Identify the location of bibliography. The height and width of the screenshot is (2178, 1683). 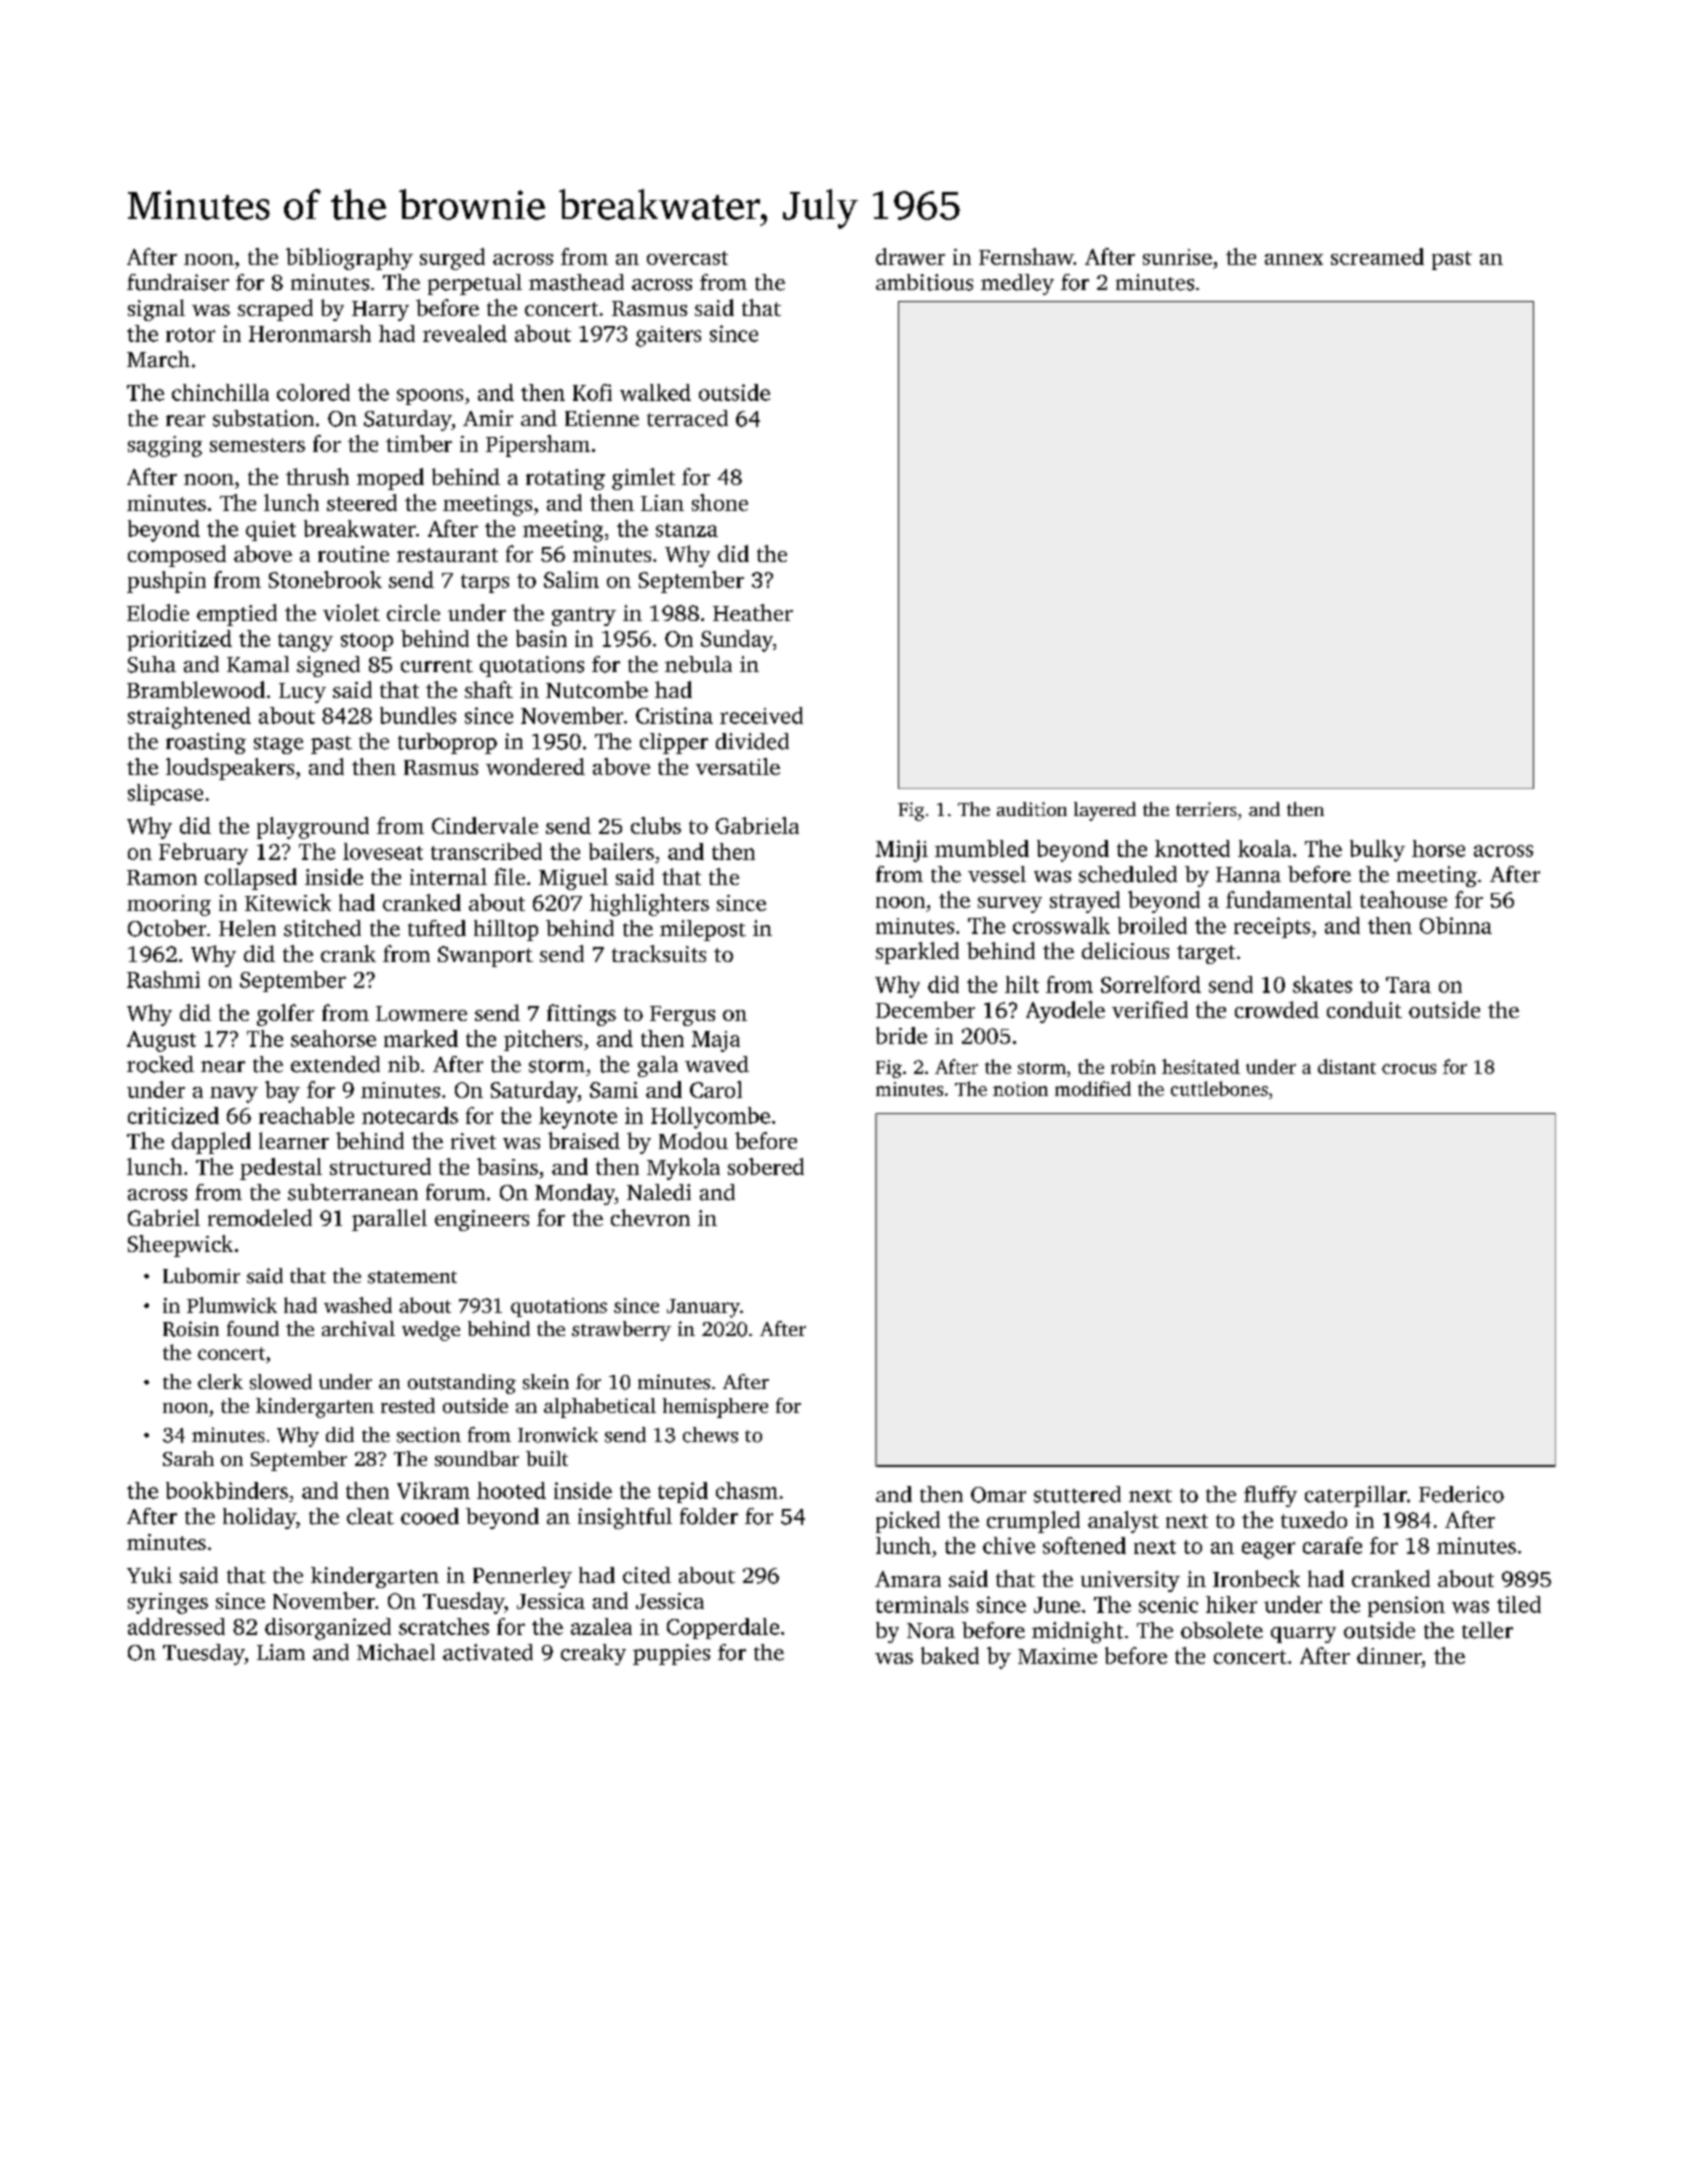
(349, 259).
